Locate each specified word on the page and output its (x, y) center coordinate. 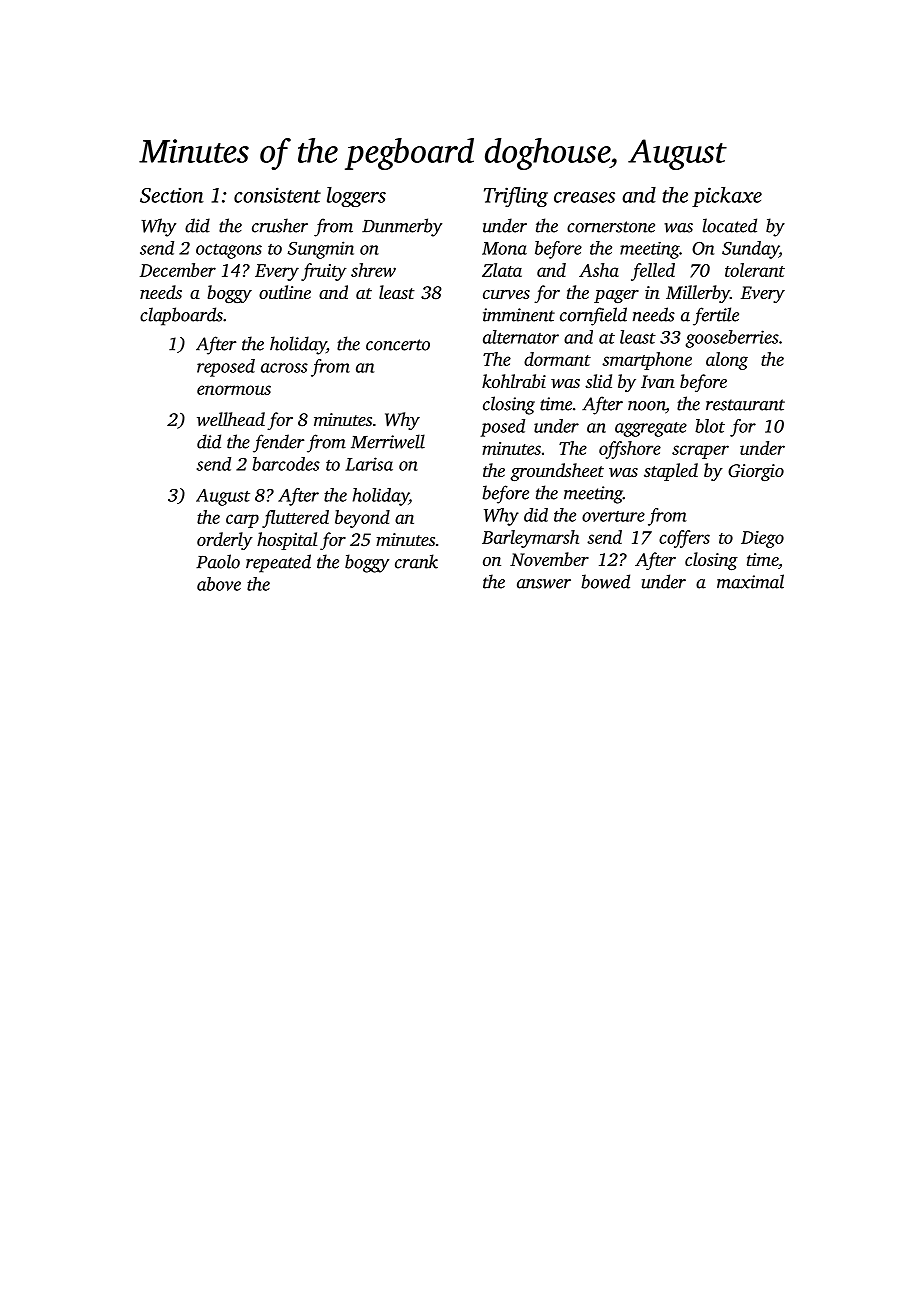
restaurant (745, 405)
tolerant (755, 270)
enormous (234, 390)
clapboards (181, 316)
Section (172, 195)
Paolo (218, 561)
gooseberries (732, 339)
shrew (373, 270)
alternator (521, 337)
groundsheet (557, 472)
